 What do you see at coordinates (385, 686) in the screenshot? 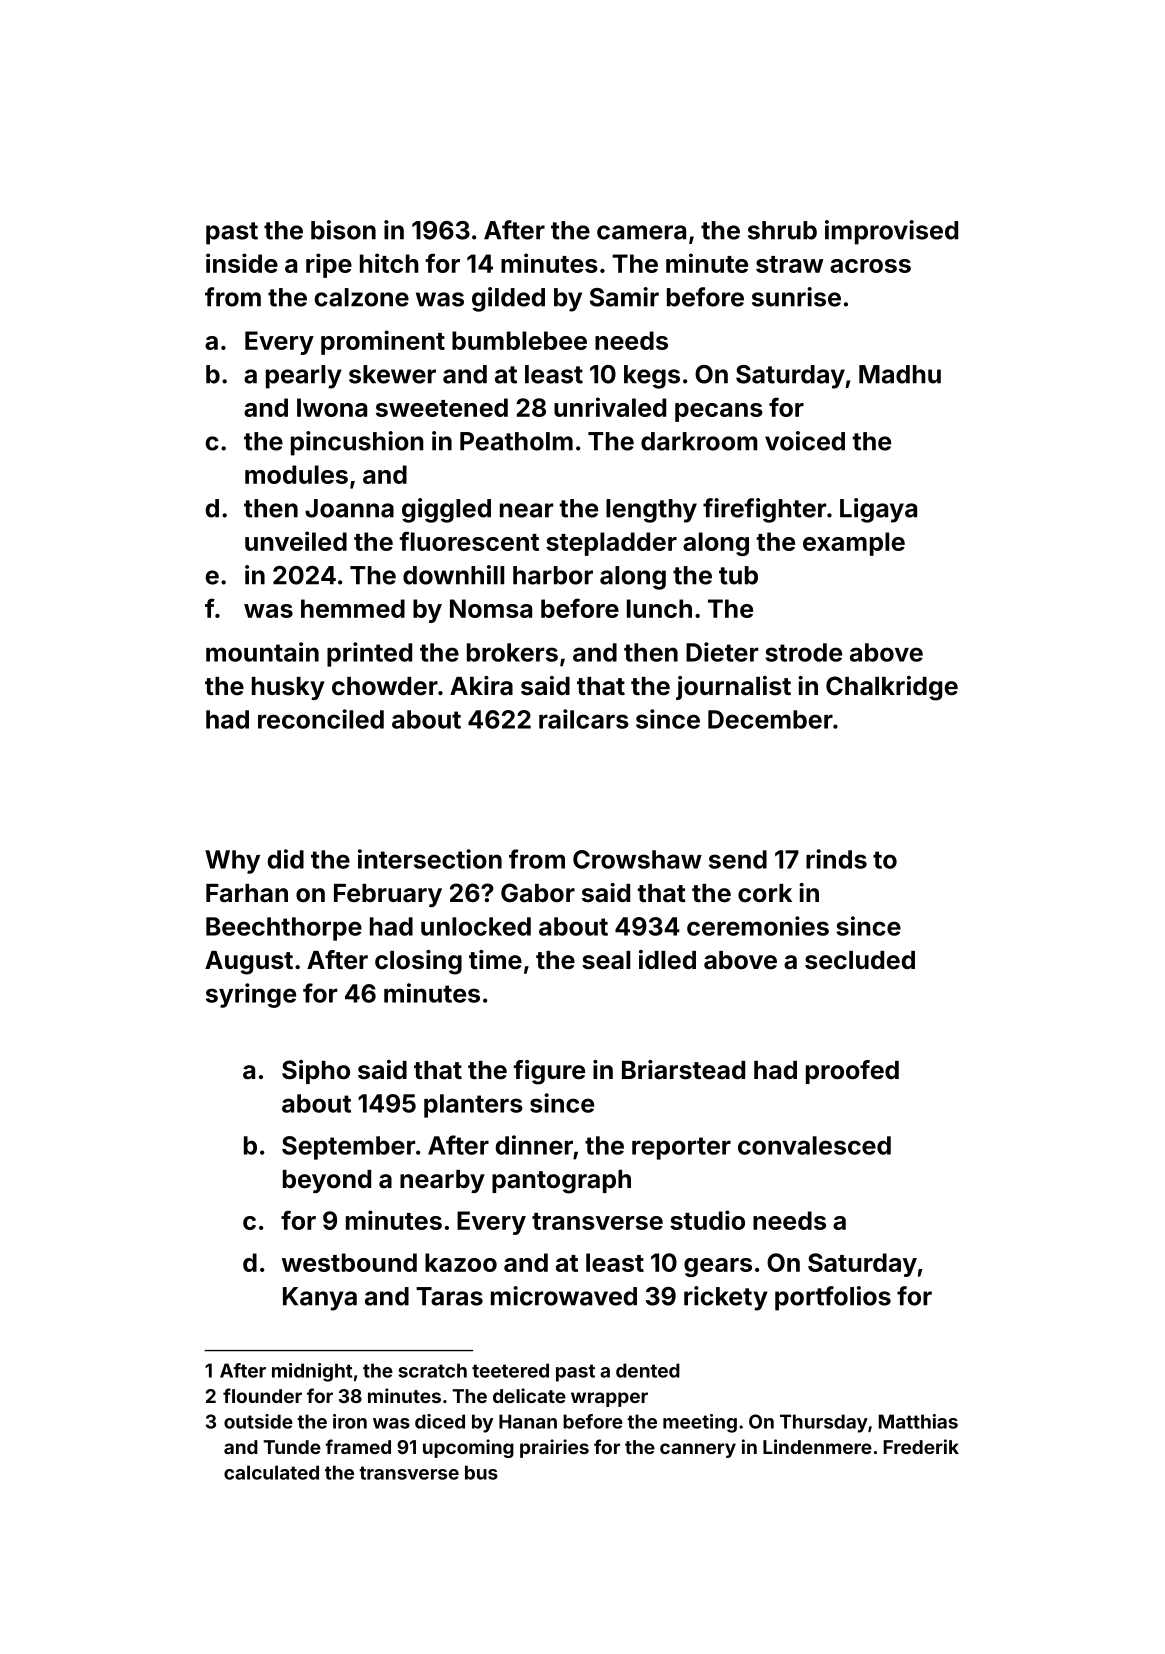
I see `chowder` at bounding box center [385, 686].
